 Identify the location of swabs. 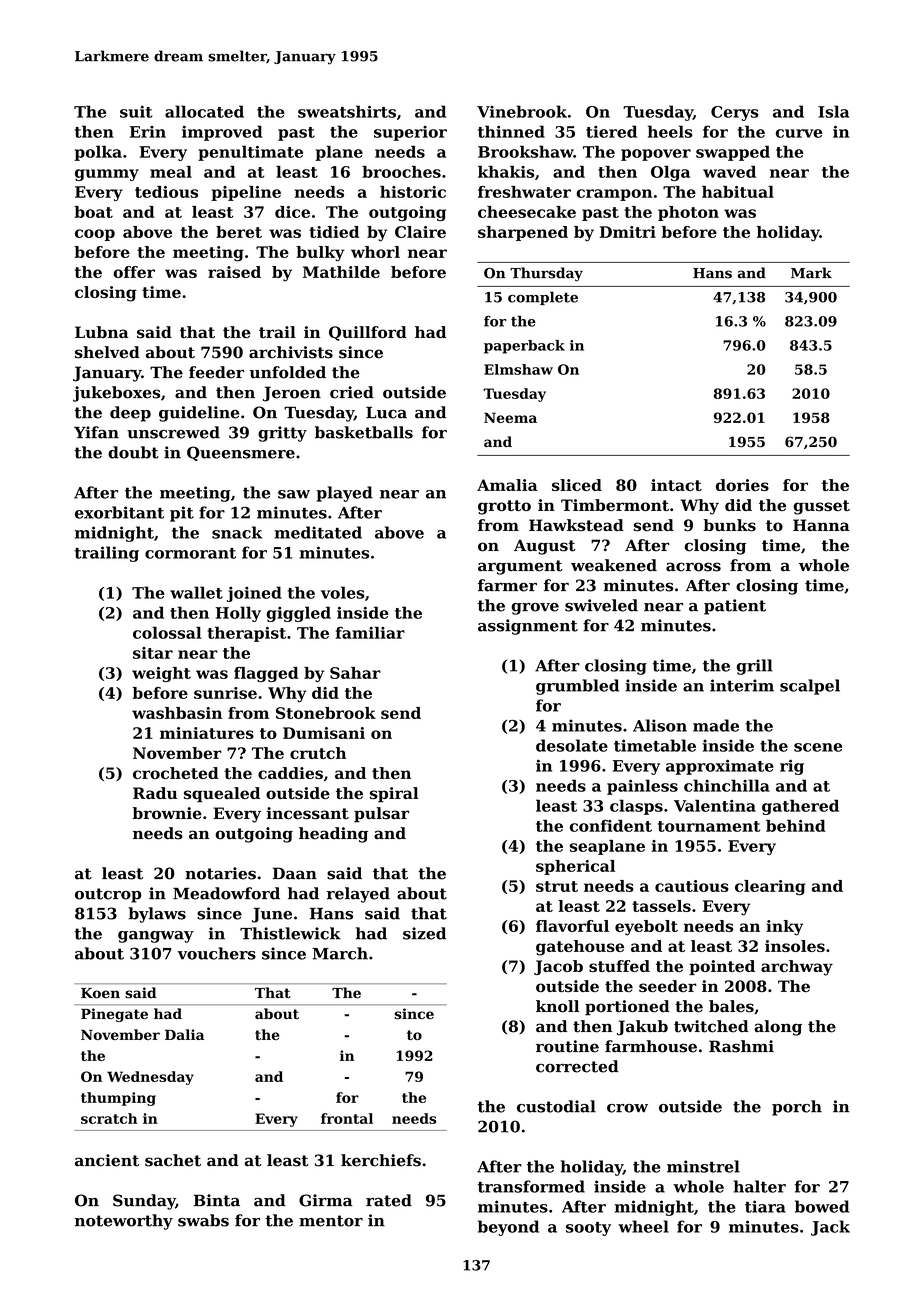
(203, 1220).
